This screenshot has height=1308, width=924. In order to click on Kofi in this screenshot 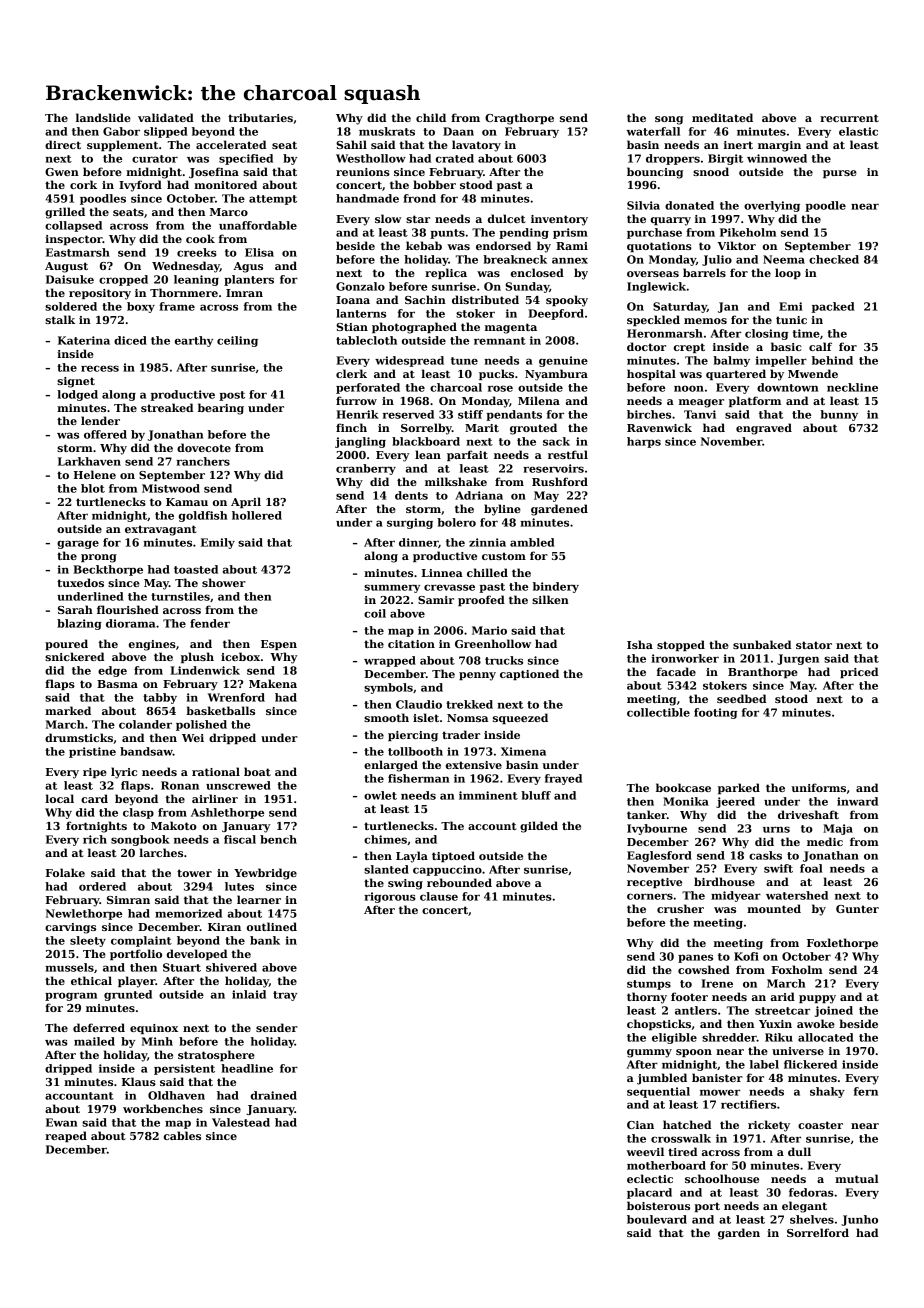, I will do `click(746, 956)`.
